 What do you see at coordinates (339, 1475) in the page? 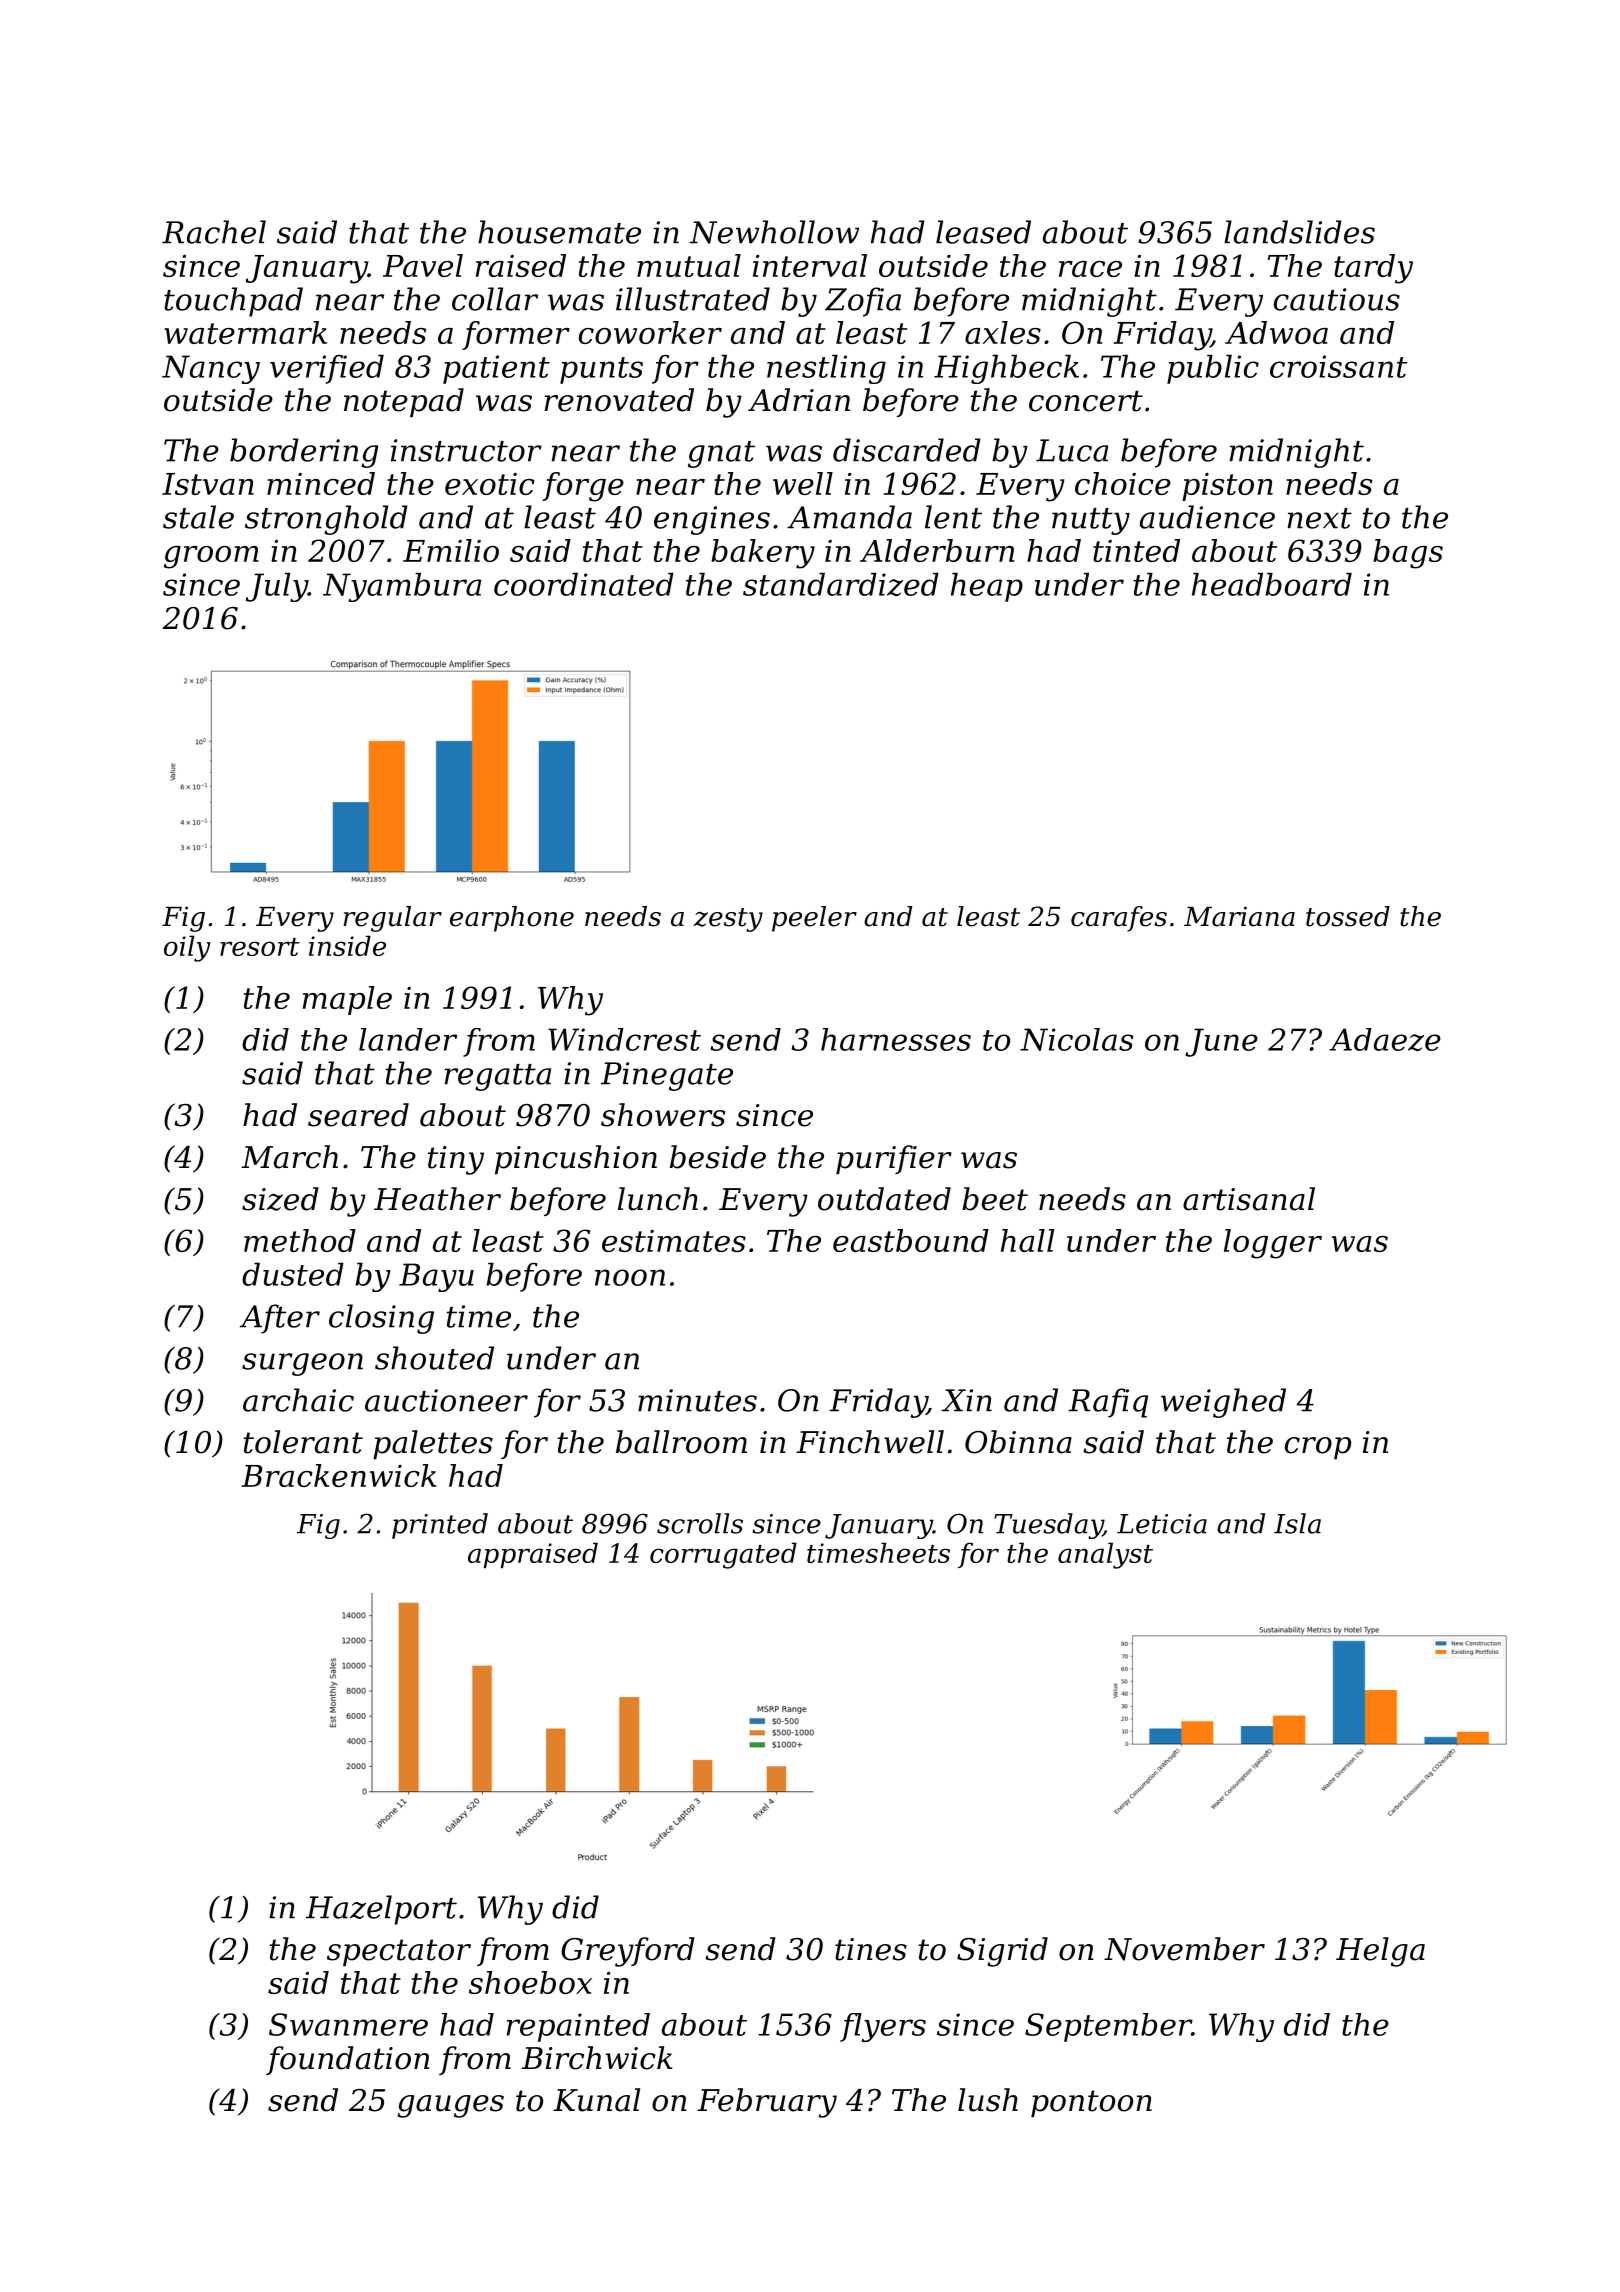
I see `Brackenwick` at bounding box center [339, 1475].
